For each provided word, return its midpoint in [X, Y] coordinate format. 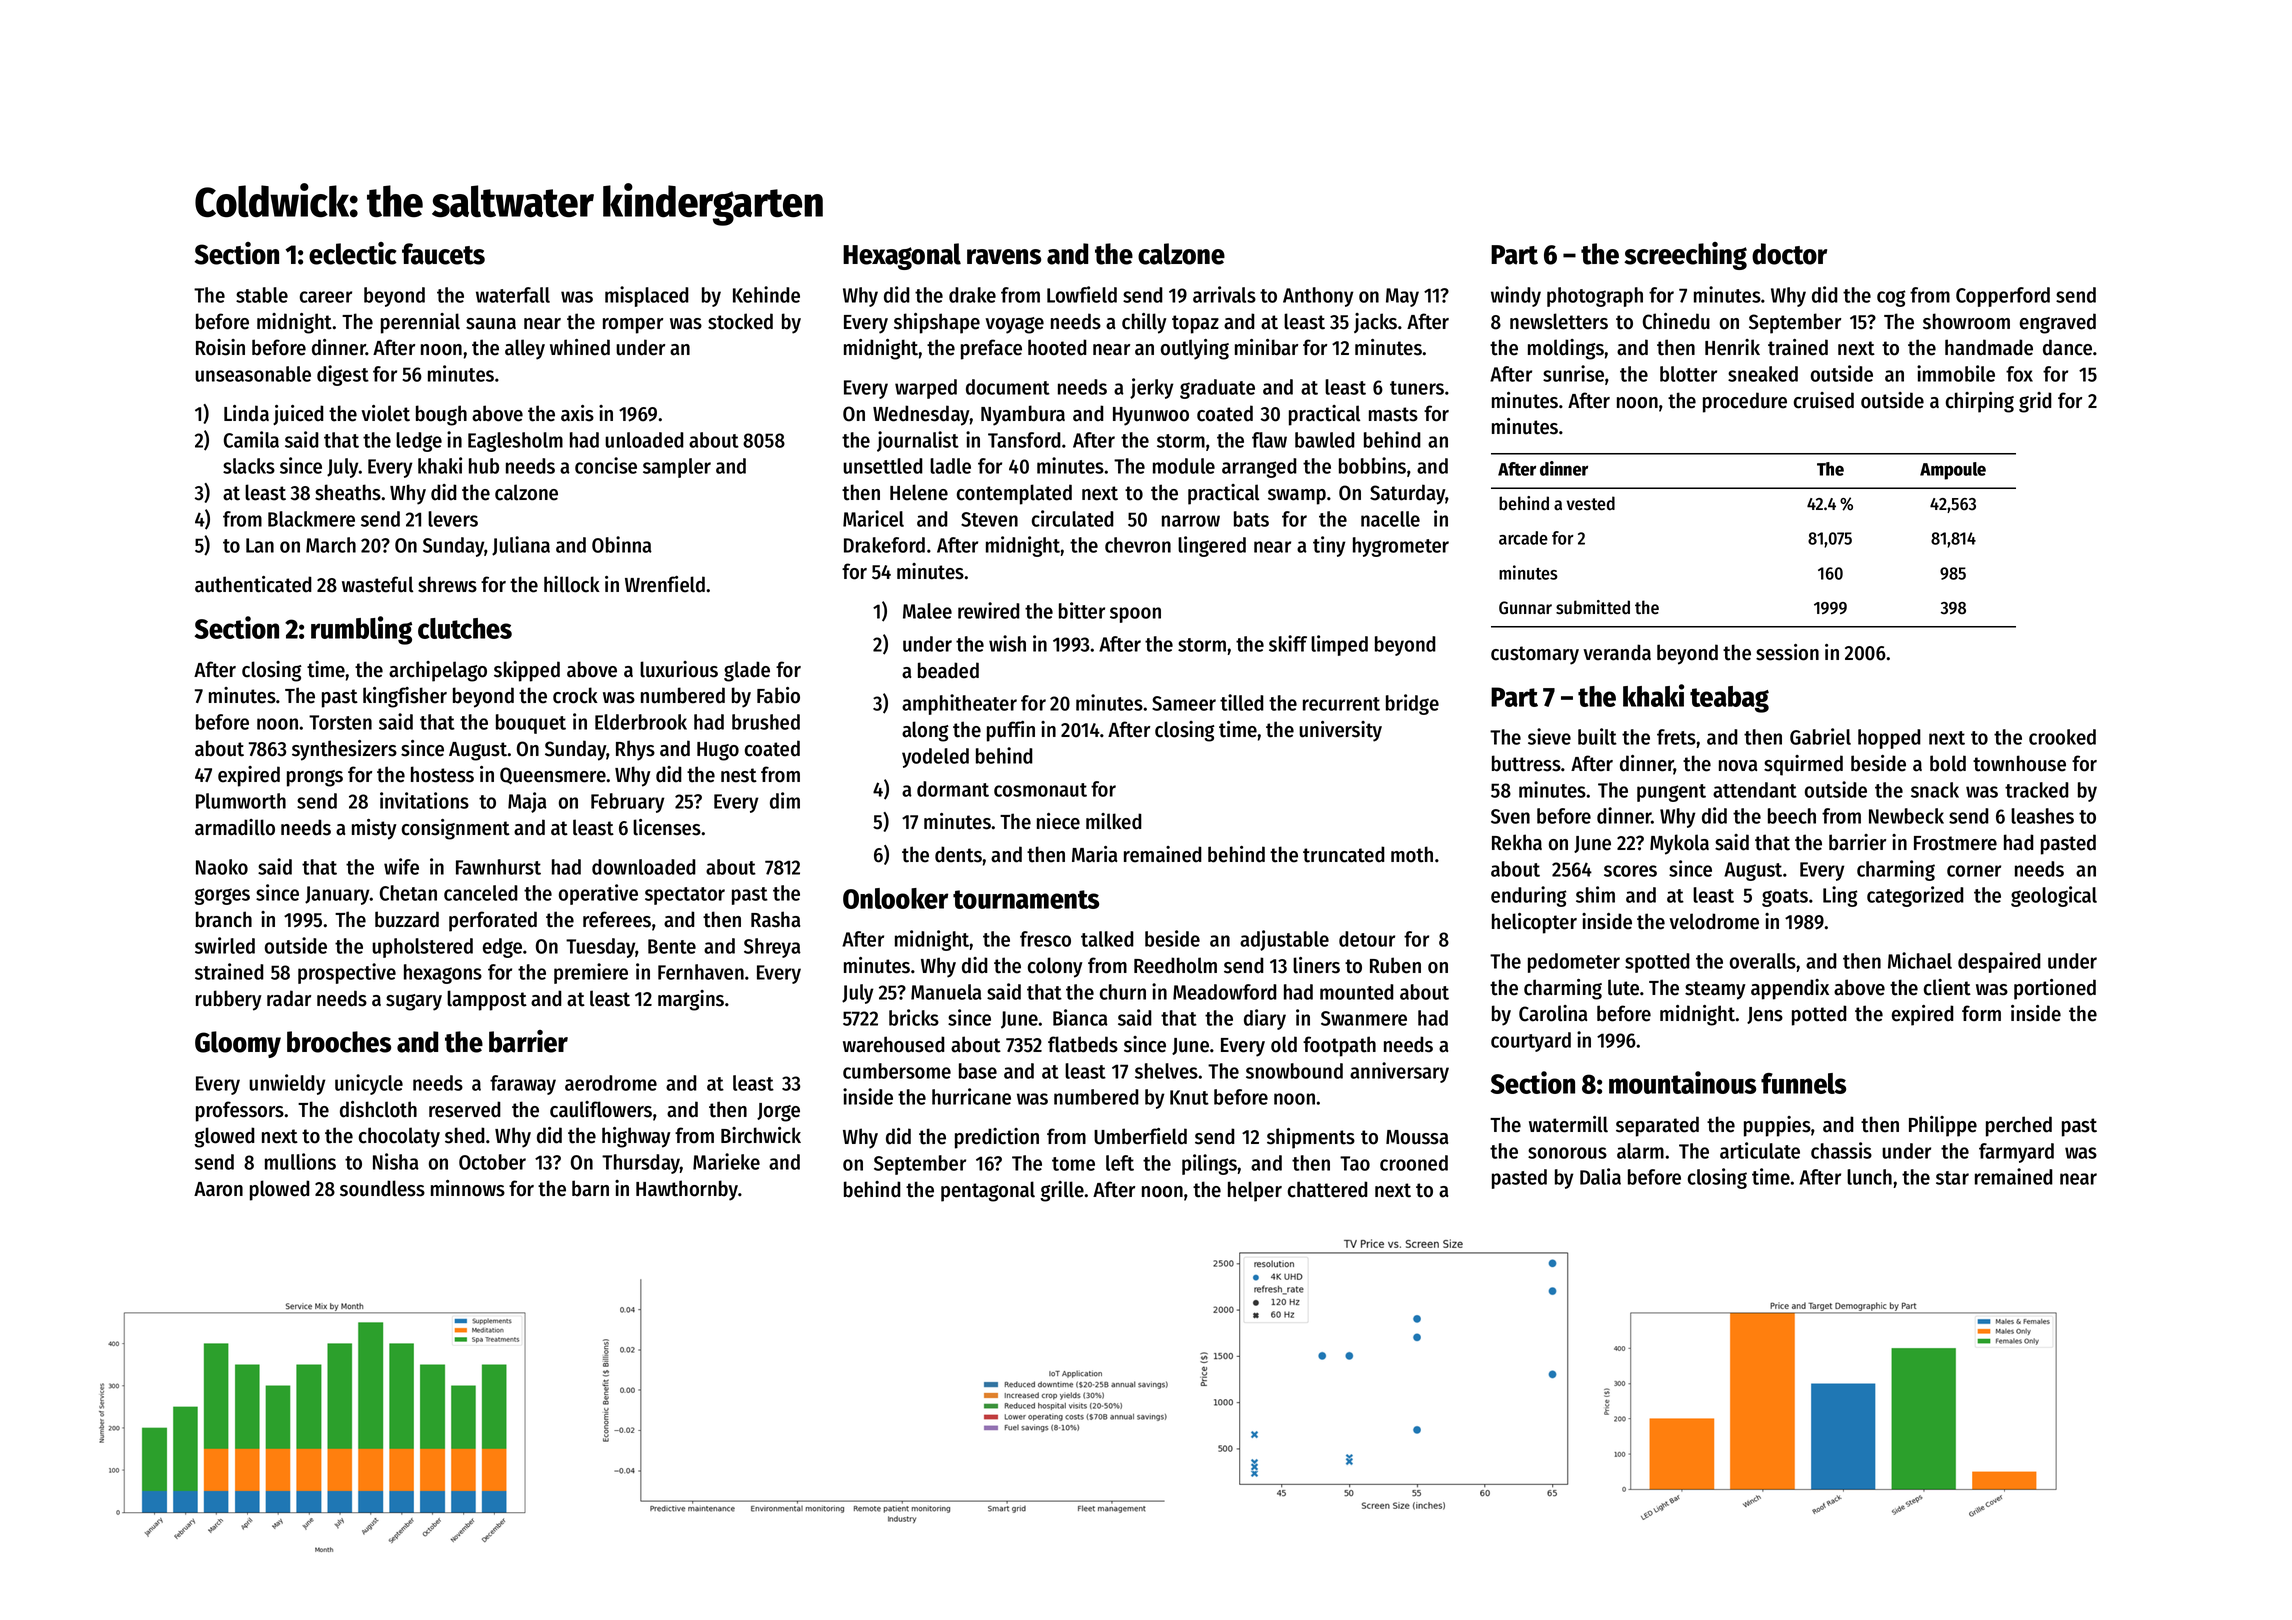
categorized [1915, 896]
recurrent [1341, 704]
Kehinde [766, 294]
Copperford [2003, 297]
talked [1107, 939]
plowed [280, 1190]
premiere [591, 973]
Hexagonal [902, 256]
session [1787, 652]
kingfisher [405, 697]
